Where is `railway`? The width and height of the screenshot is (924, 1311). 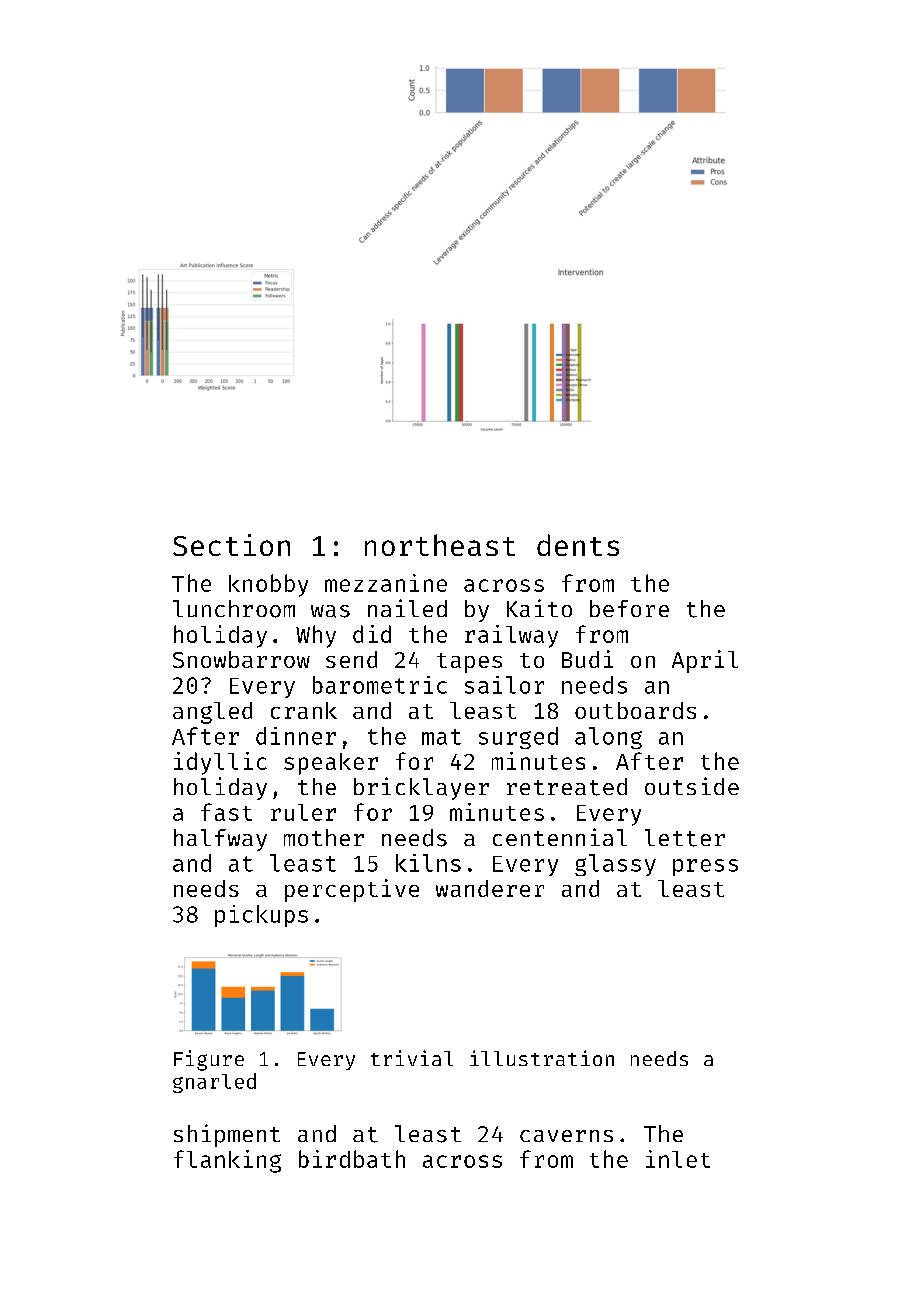 railway is located at coordinates (511, 636).
